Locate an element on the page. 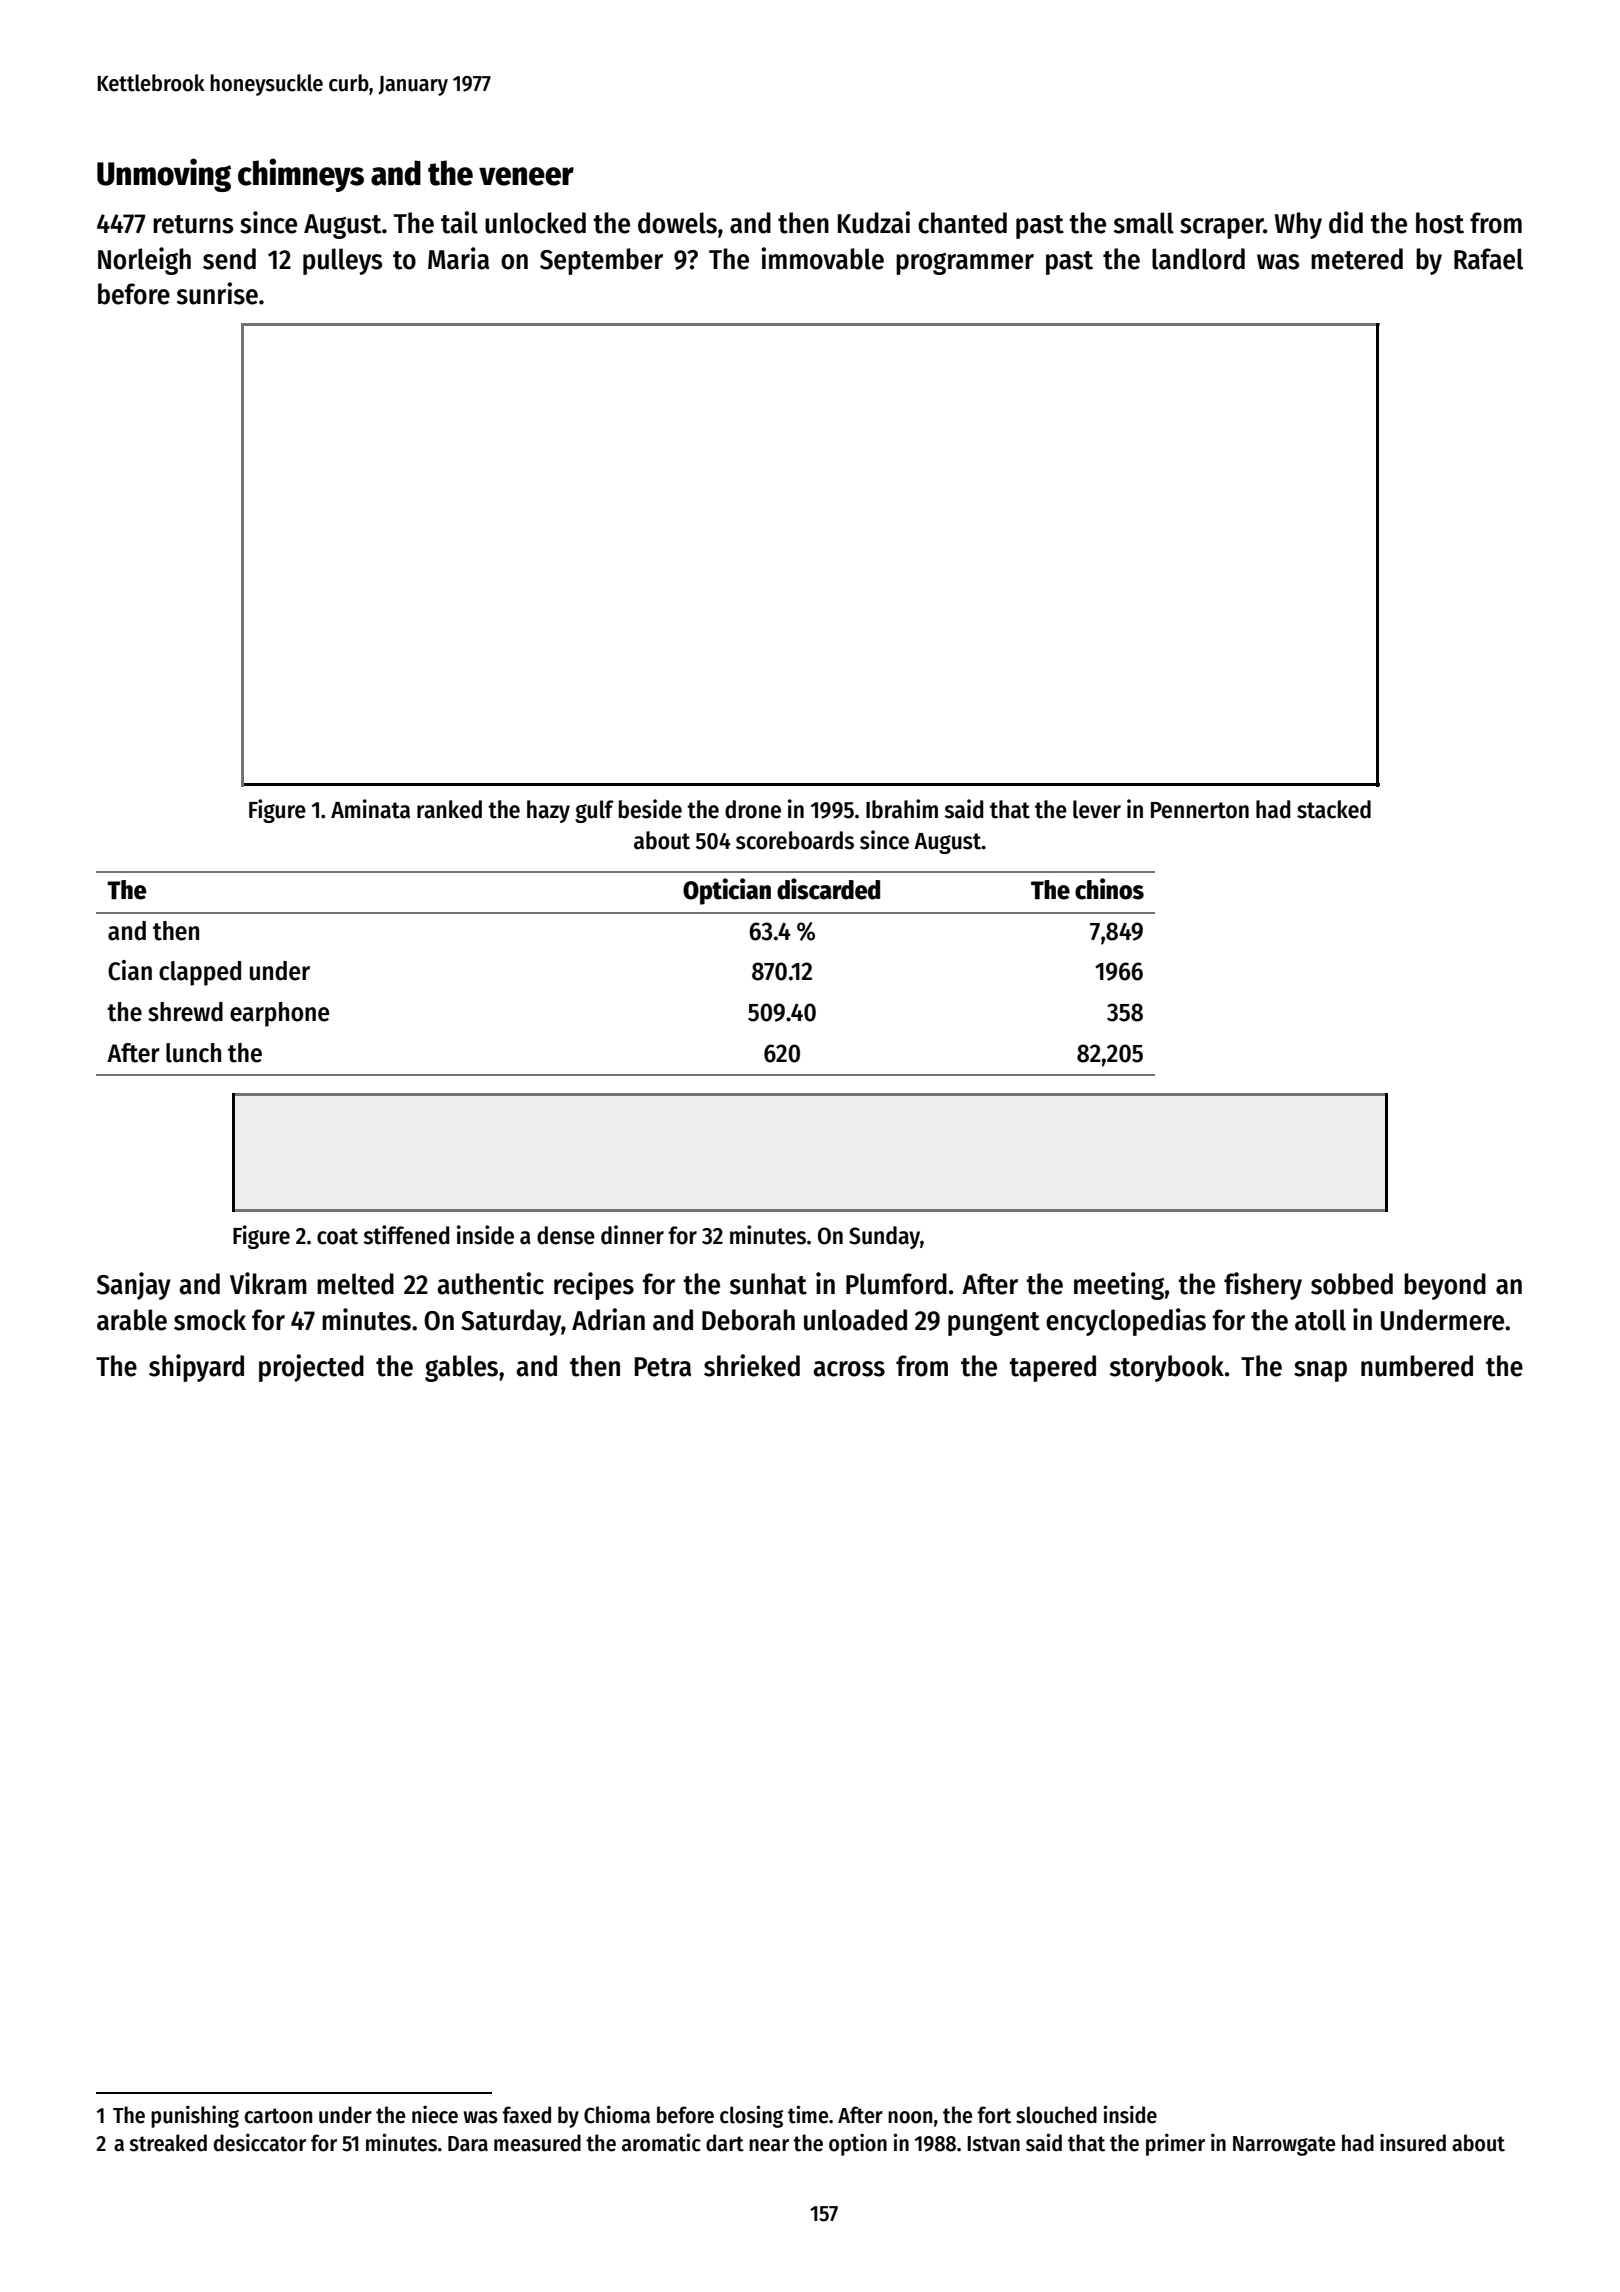 The image size is (1620, 2292). Dara is located at coordinates (468, 2144).
